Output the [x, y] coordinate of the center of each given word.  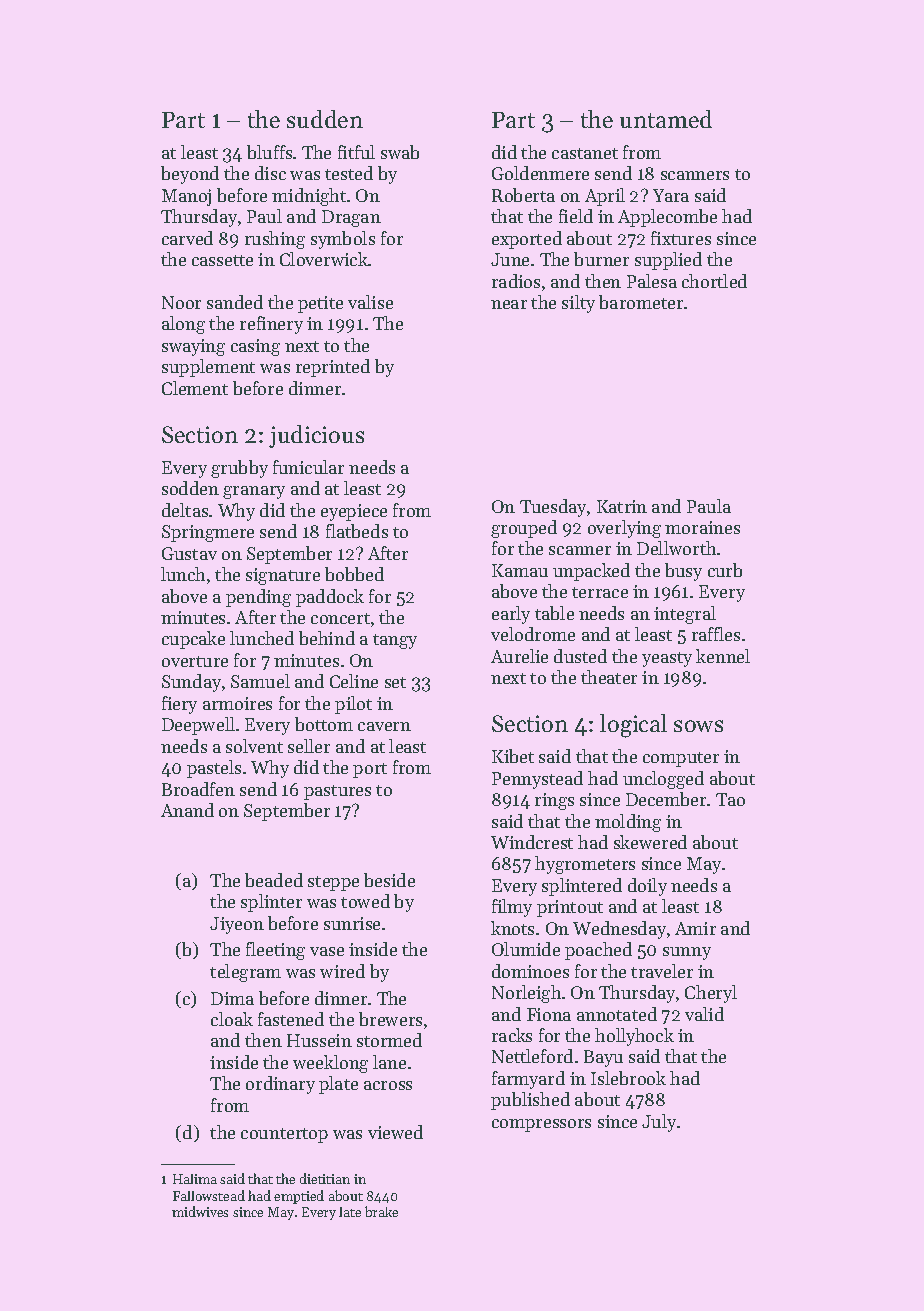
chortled [714, 281]
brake [381, 1211]
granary [254, 492]
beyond [190, 175]
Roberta [523, 195]
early [511, 615]
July [659, 1123]
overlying [624, 529]
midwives [200, 1211]
